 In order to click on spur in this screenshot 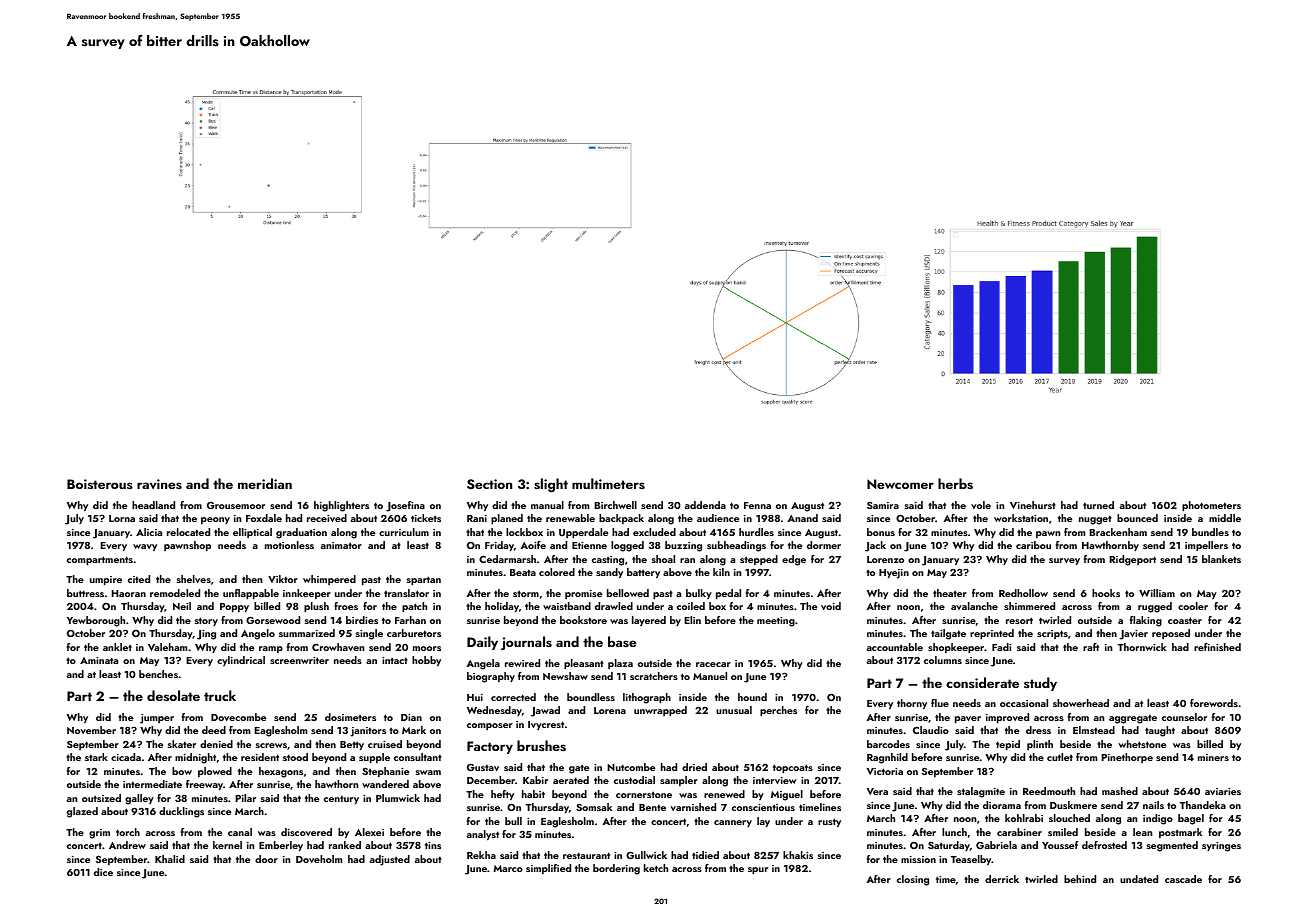, I will do `click(758, 870)`.
